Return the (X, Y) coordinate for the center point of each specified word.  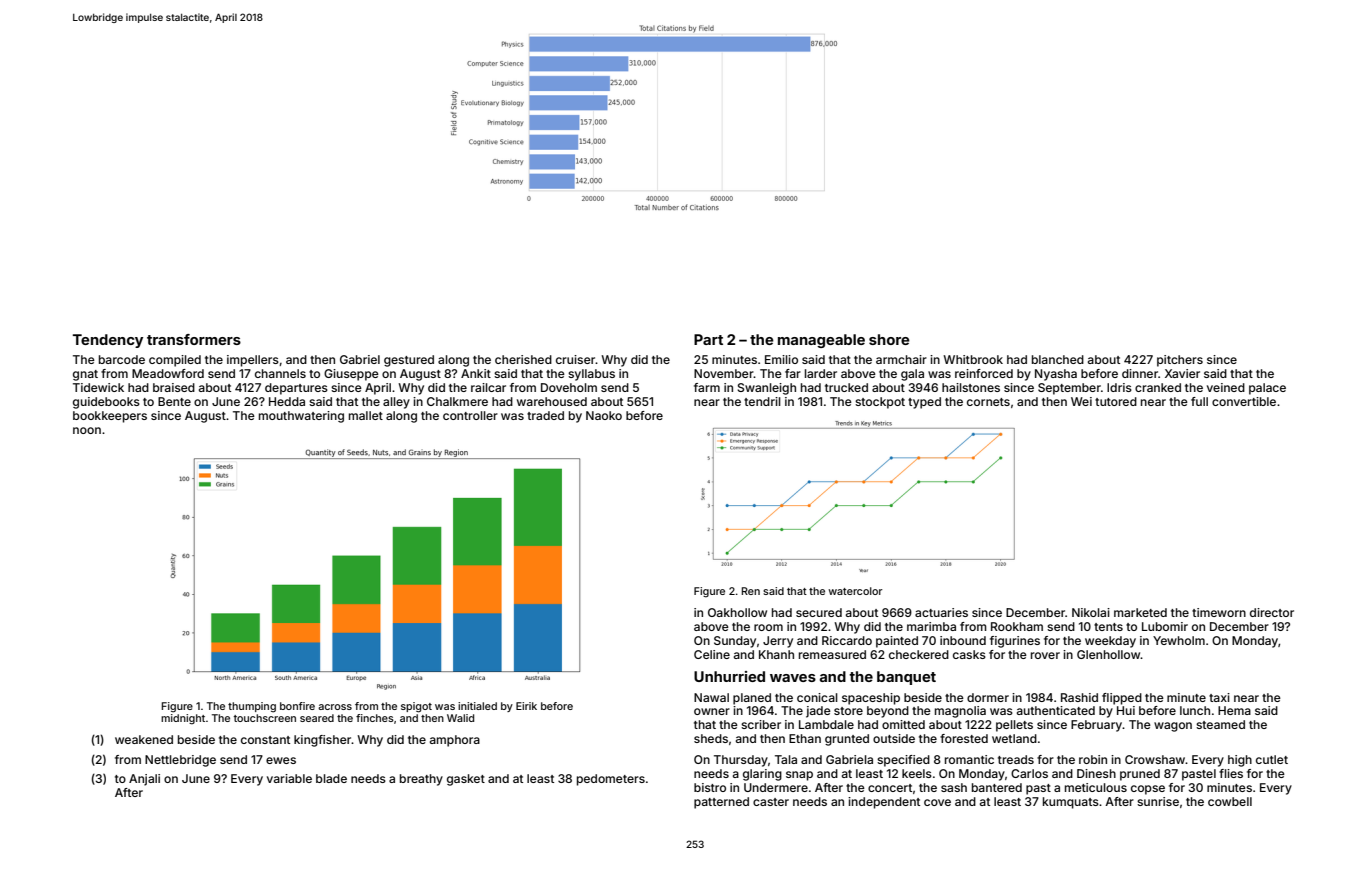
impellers (253, 361)
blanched (1058, 359)
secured (819, 612)
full (1199, 401)
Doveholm (569, 387)
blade (331, 778)
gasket (466, 780)
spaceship (871, 699)
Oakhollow (737, 612)
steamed (1220, 724)
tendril (762, 401)
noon (87, 430)
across (335, 707)
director (1272, 612)
